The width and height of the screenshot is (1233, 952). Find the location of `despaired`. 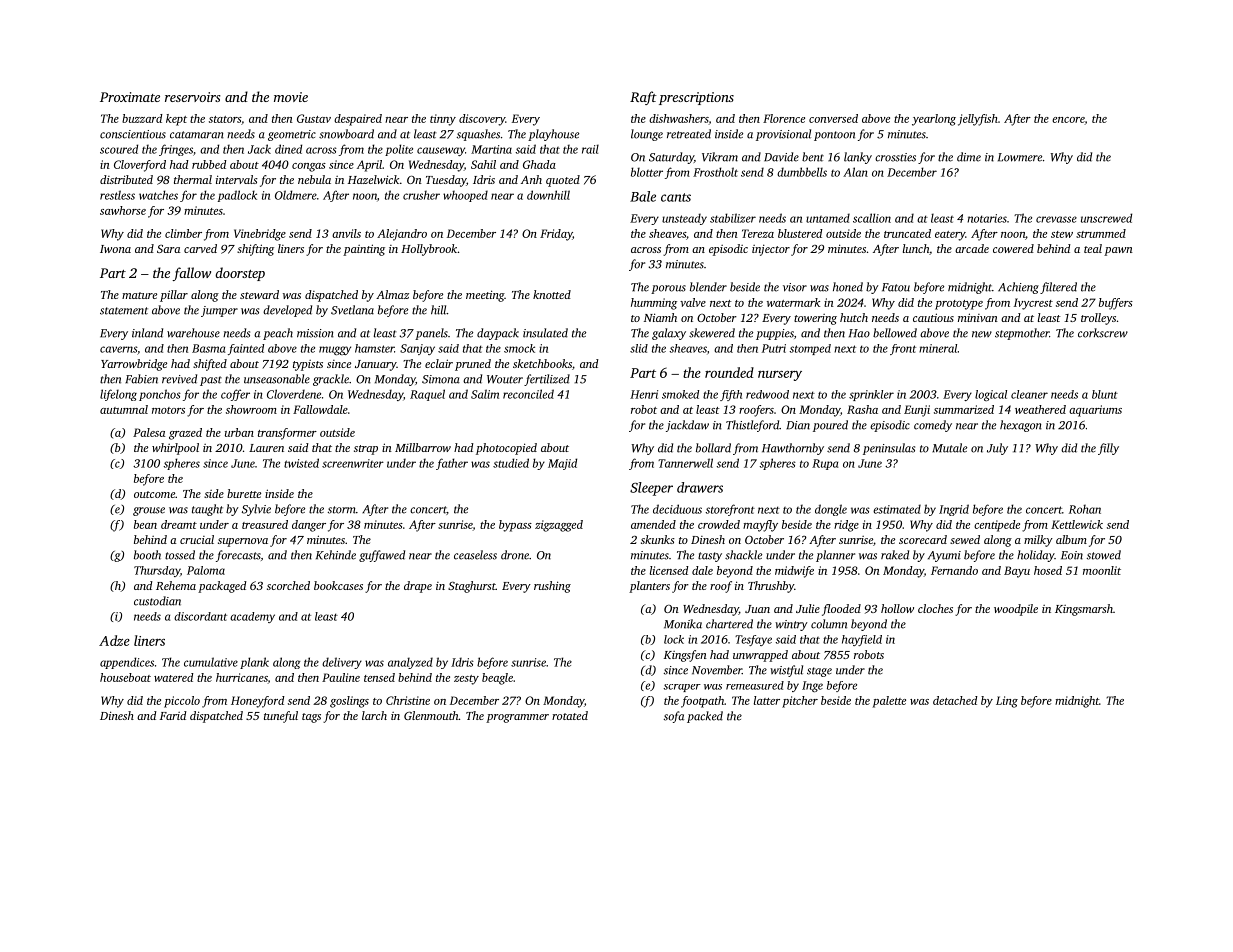

despaired is located at coordinates (358, 120).
